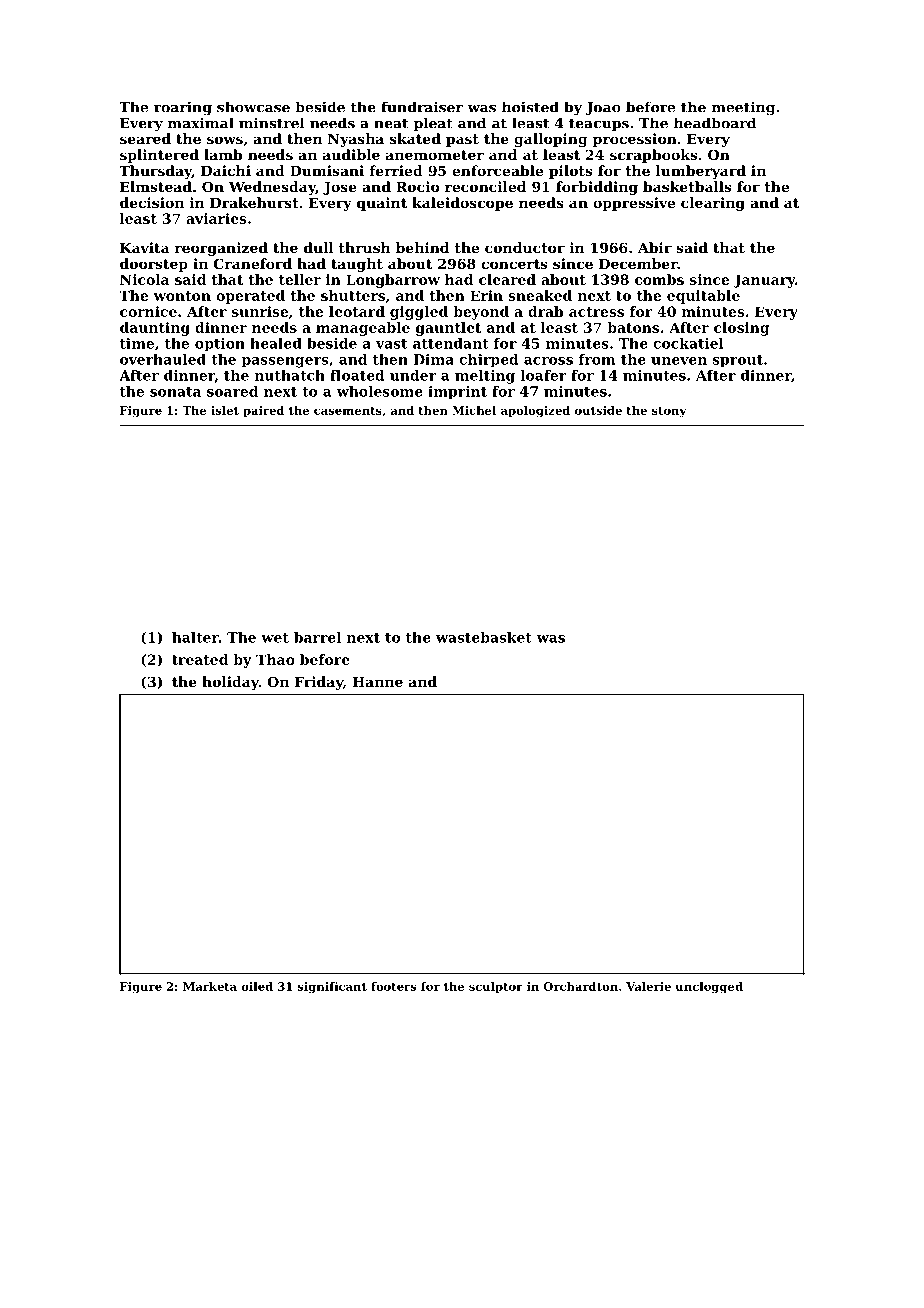  I want to click on Hanne, so click(377, 682).
